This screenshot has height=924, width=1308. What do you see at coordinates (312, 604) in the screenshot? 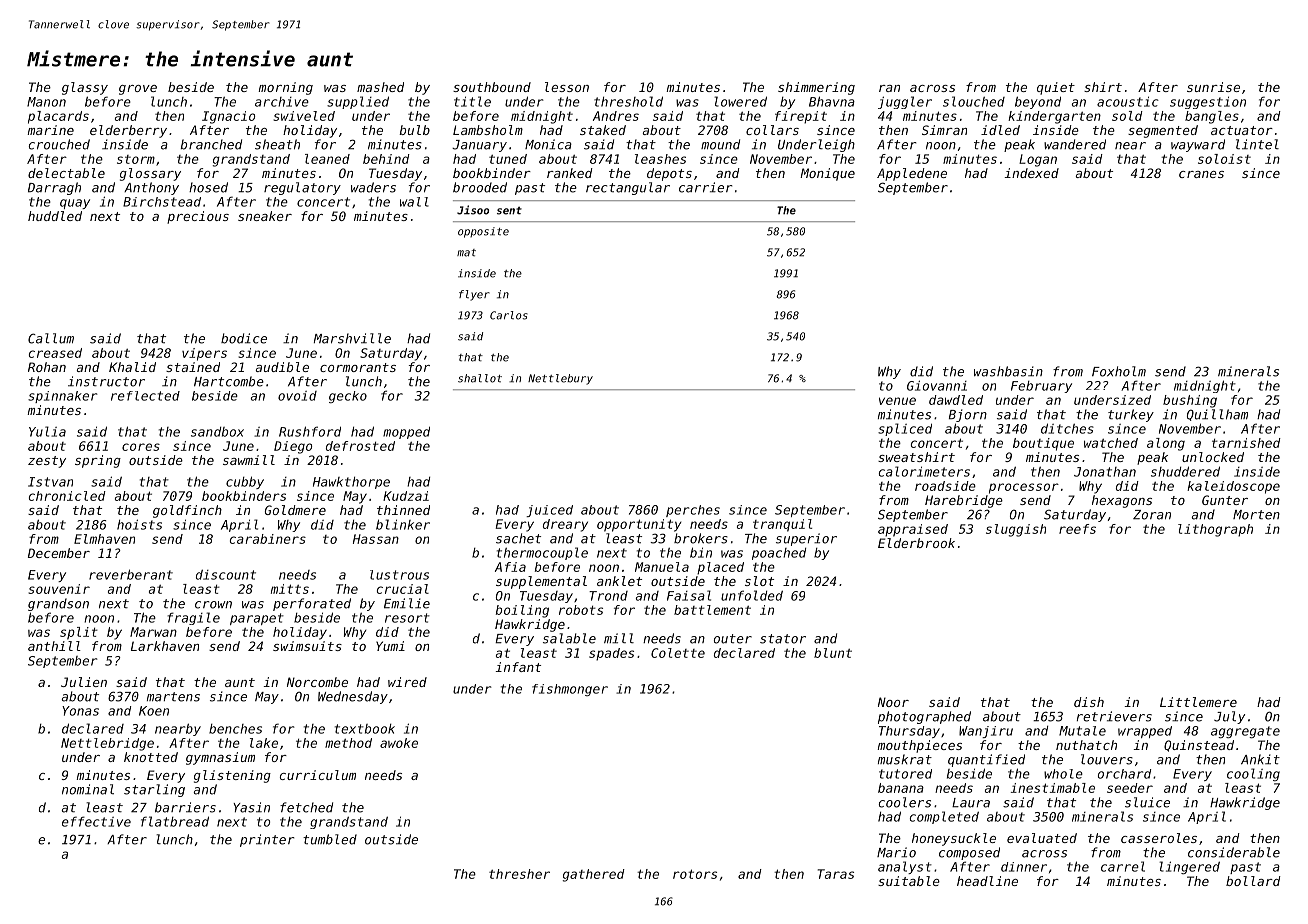
I see `perforated` at bounding box center [312, 604].
